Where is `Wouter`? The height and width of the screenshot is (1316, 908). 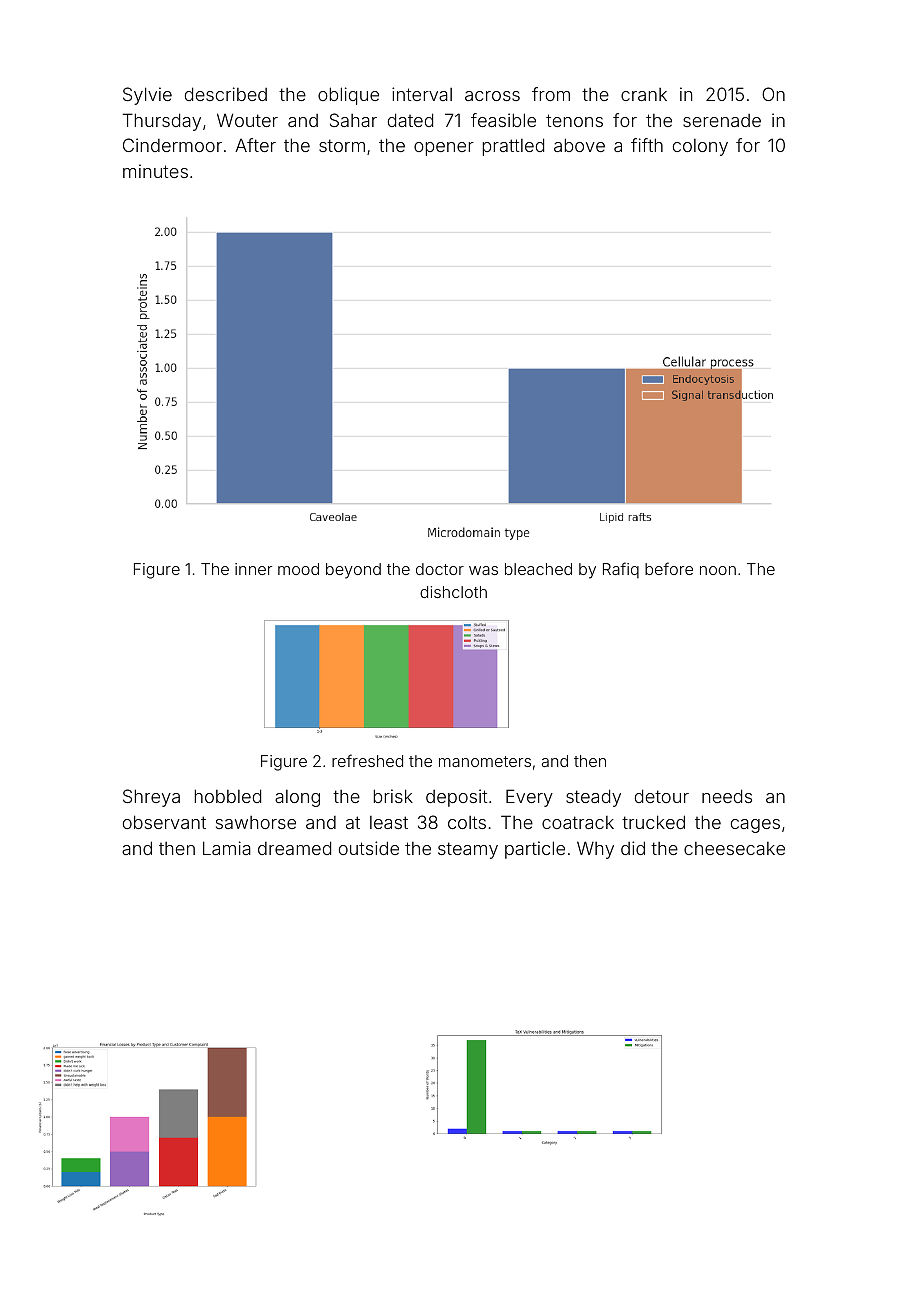 Wouter is located at coordinates (247, 120).
